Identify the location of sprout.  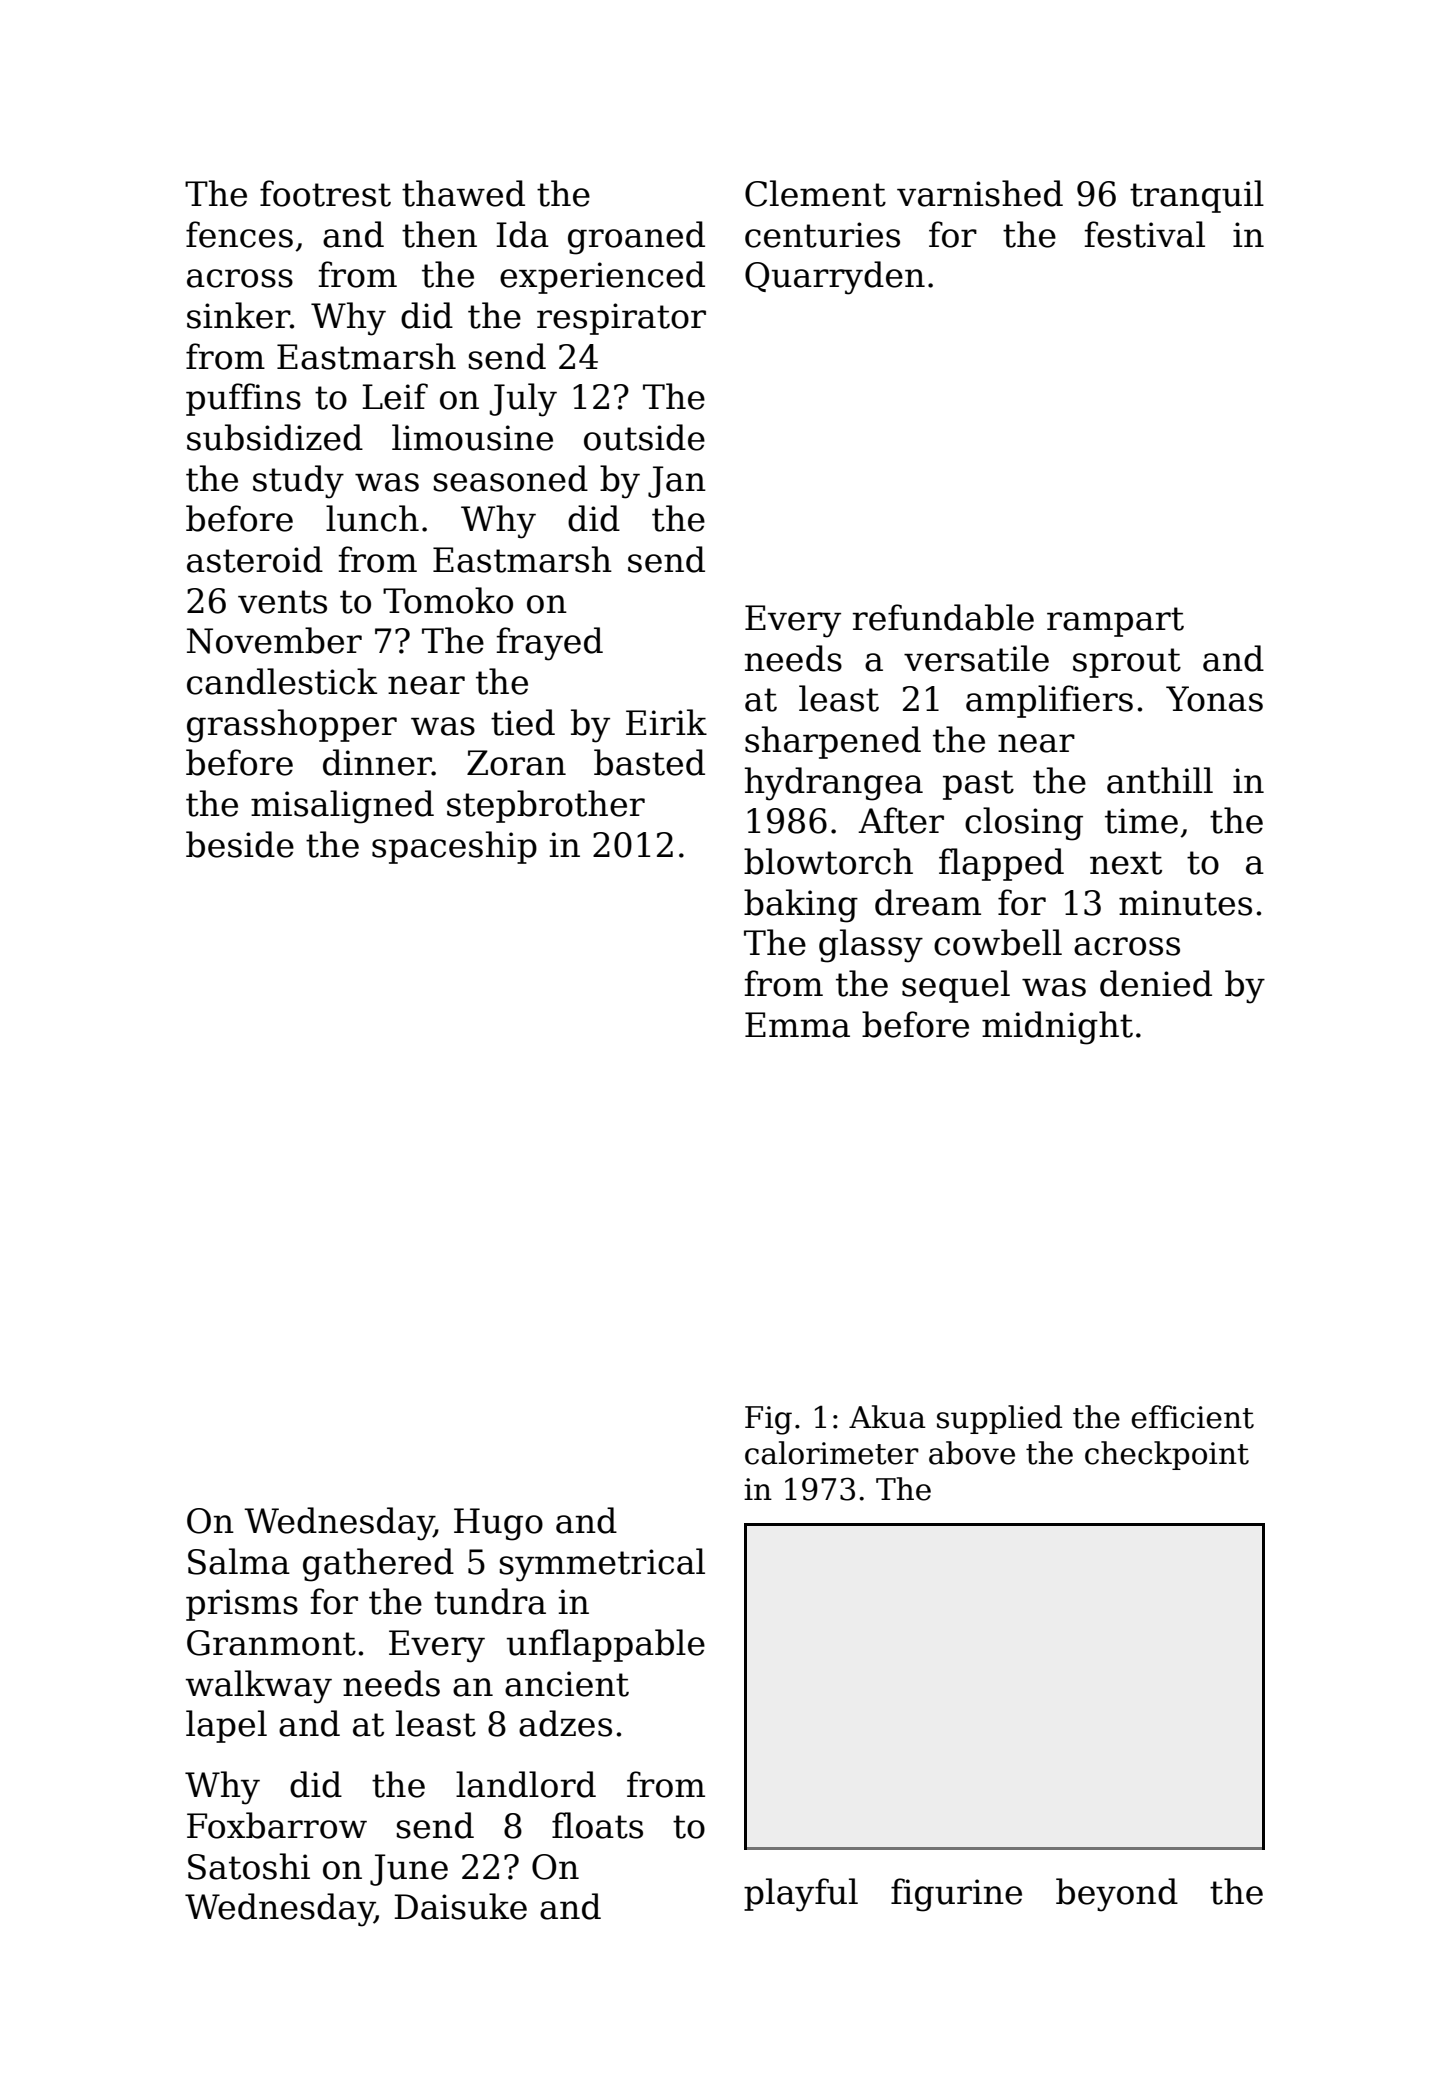
(1127, 663).
